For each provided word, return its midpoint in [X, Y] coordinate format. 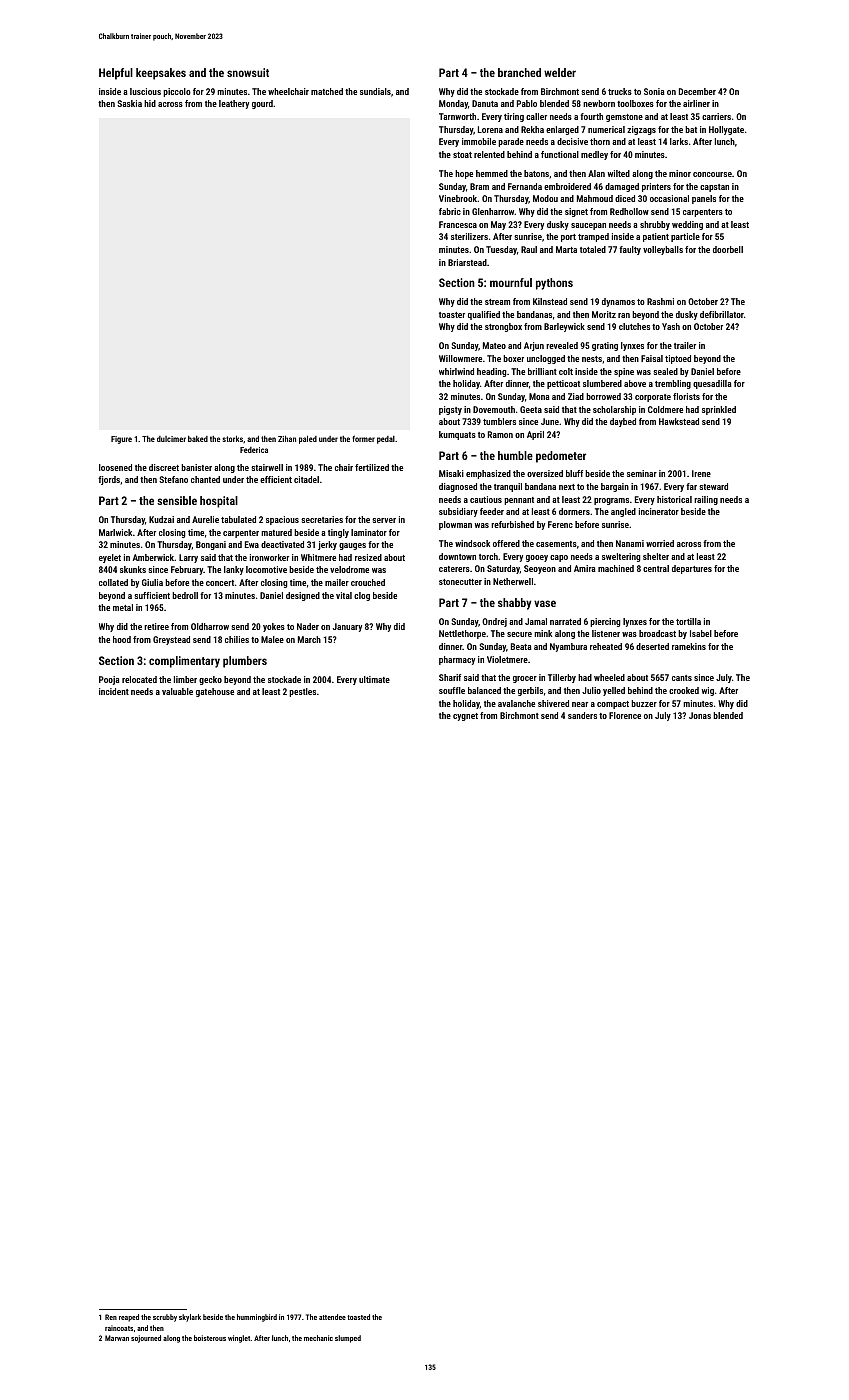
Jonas [700, 715]
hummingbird [257, 1318]
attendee [332, 1317]
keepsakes [161, 74]
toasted [358, 1317]
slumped [348, 1339]
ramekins [689, 646]
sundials [375, 91]
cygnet [465, 717]
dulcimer [171, 439]
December [697, 91]
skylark [190, 1318]
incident [114, 691]
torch [488, 556]
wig [708, 691]
